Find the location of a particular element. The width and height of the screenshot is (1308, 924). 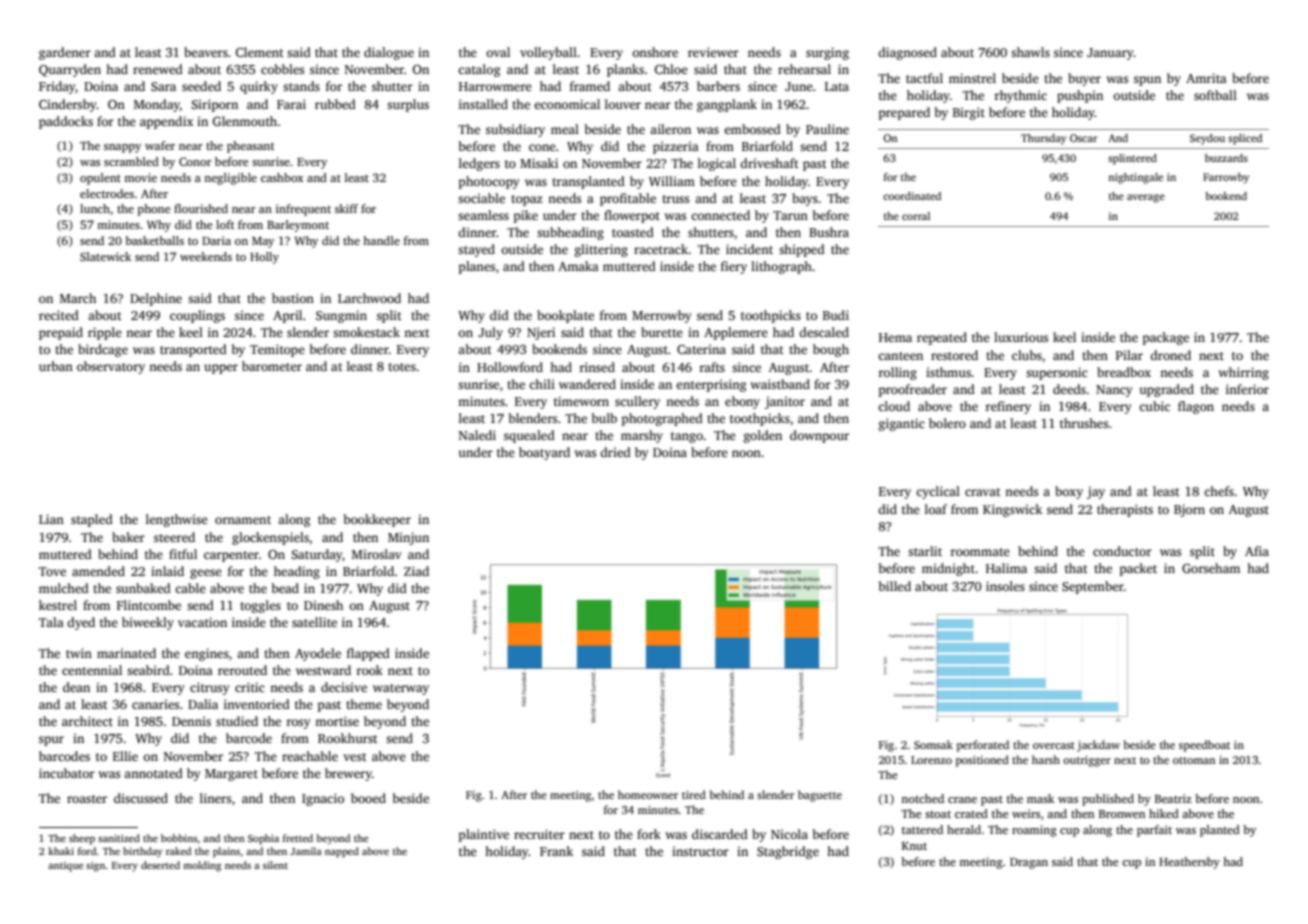

waterway is located at coordinates (401, 689).
